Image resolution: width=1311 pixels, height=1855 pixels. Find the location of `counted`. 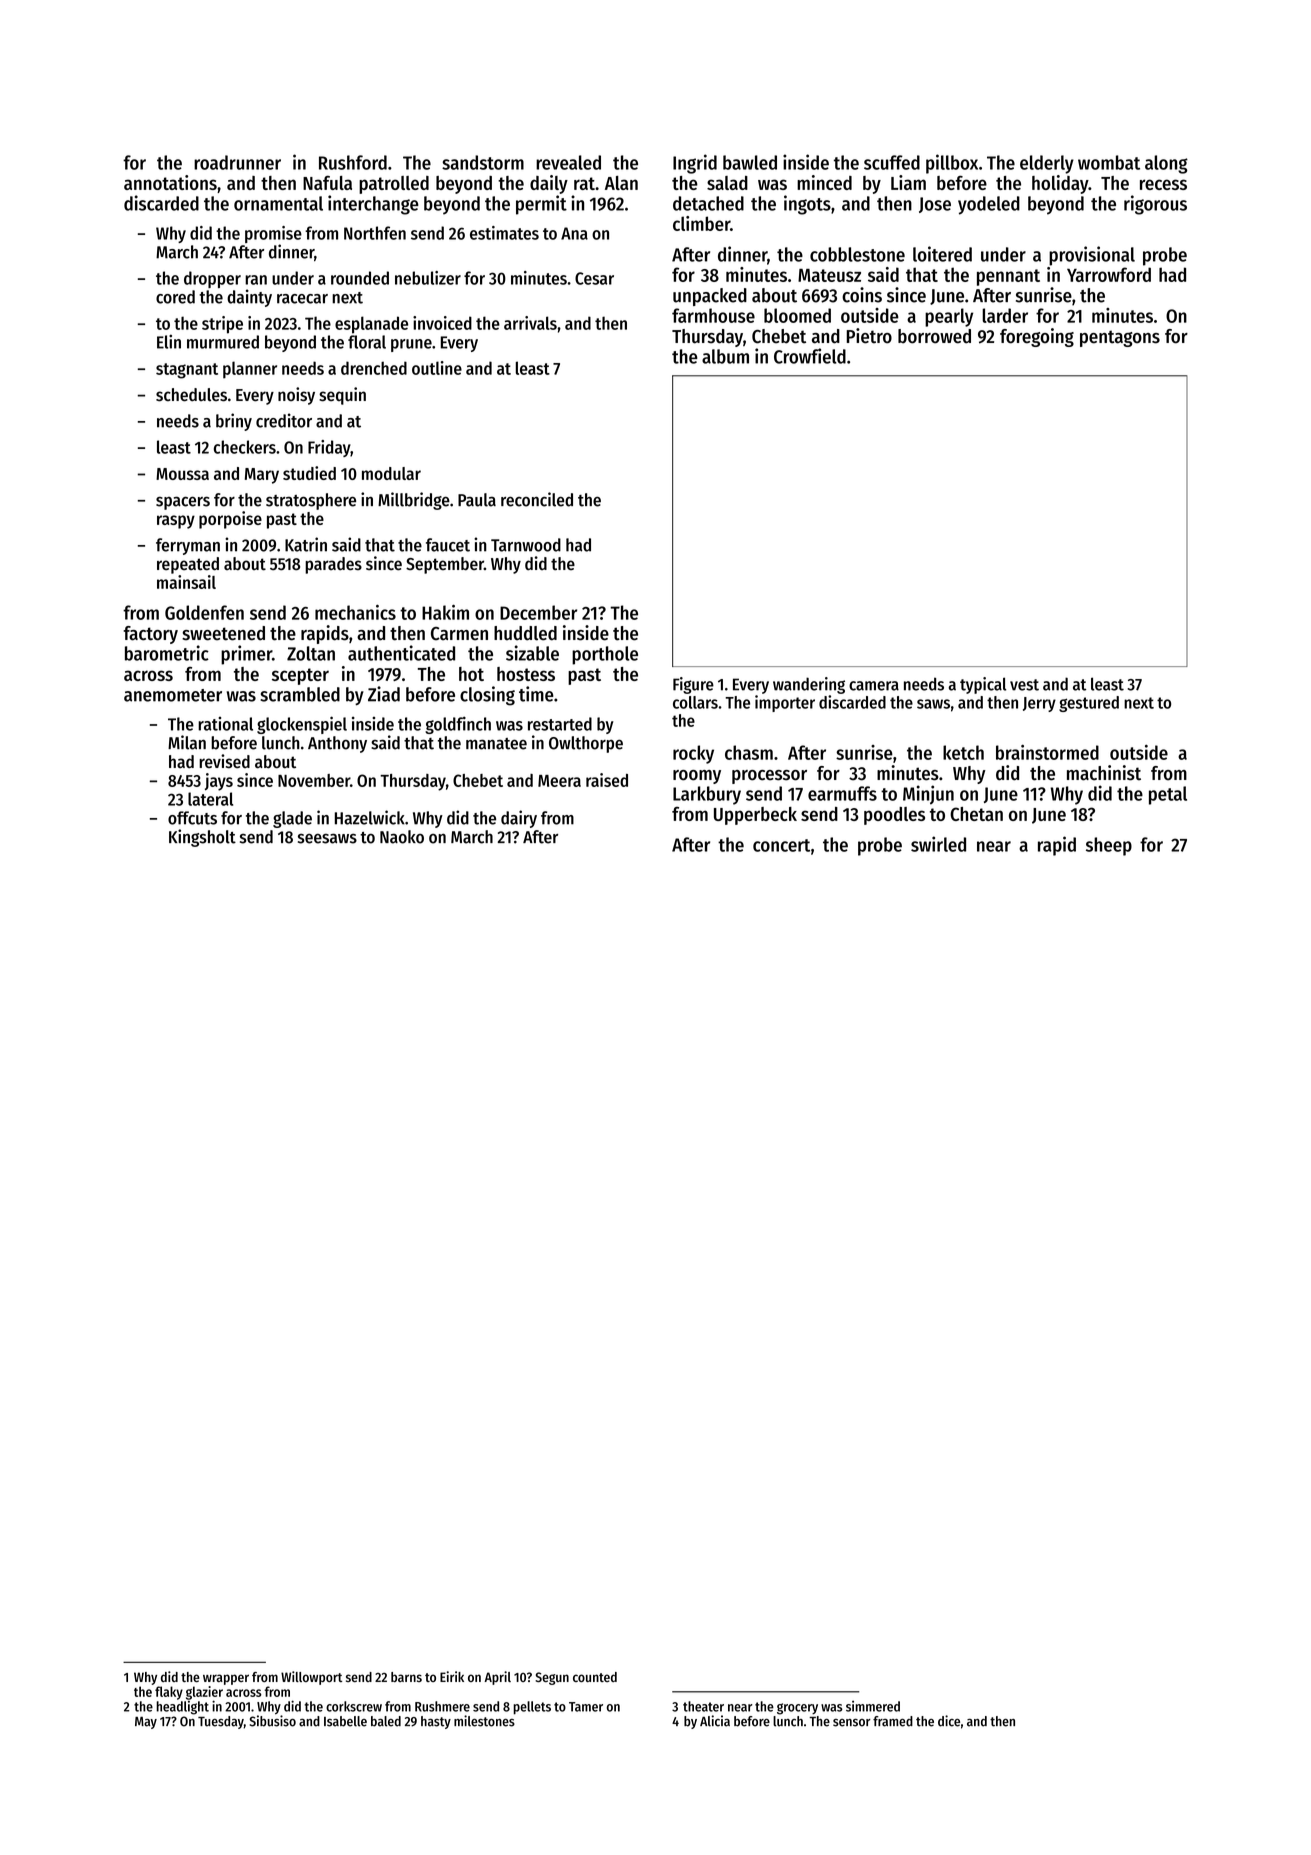

counted is located at coordinates (595, 1677).
